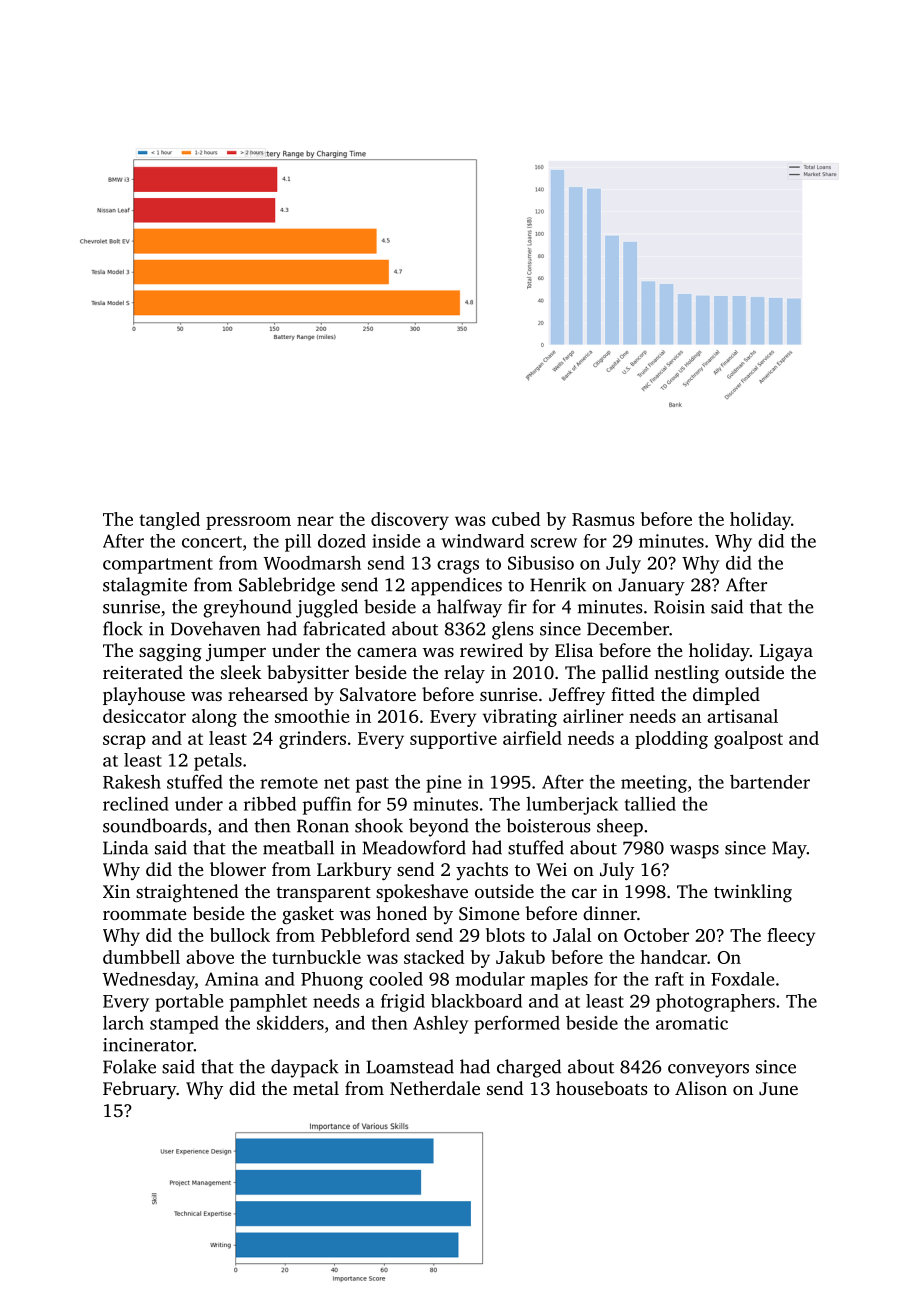 This document has width=924, height=1311. Describe the element at coordinates (671, 740) in the document. I see `plodding` at that location.
